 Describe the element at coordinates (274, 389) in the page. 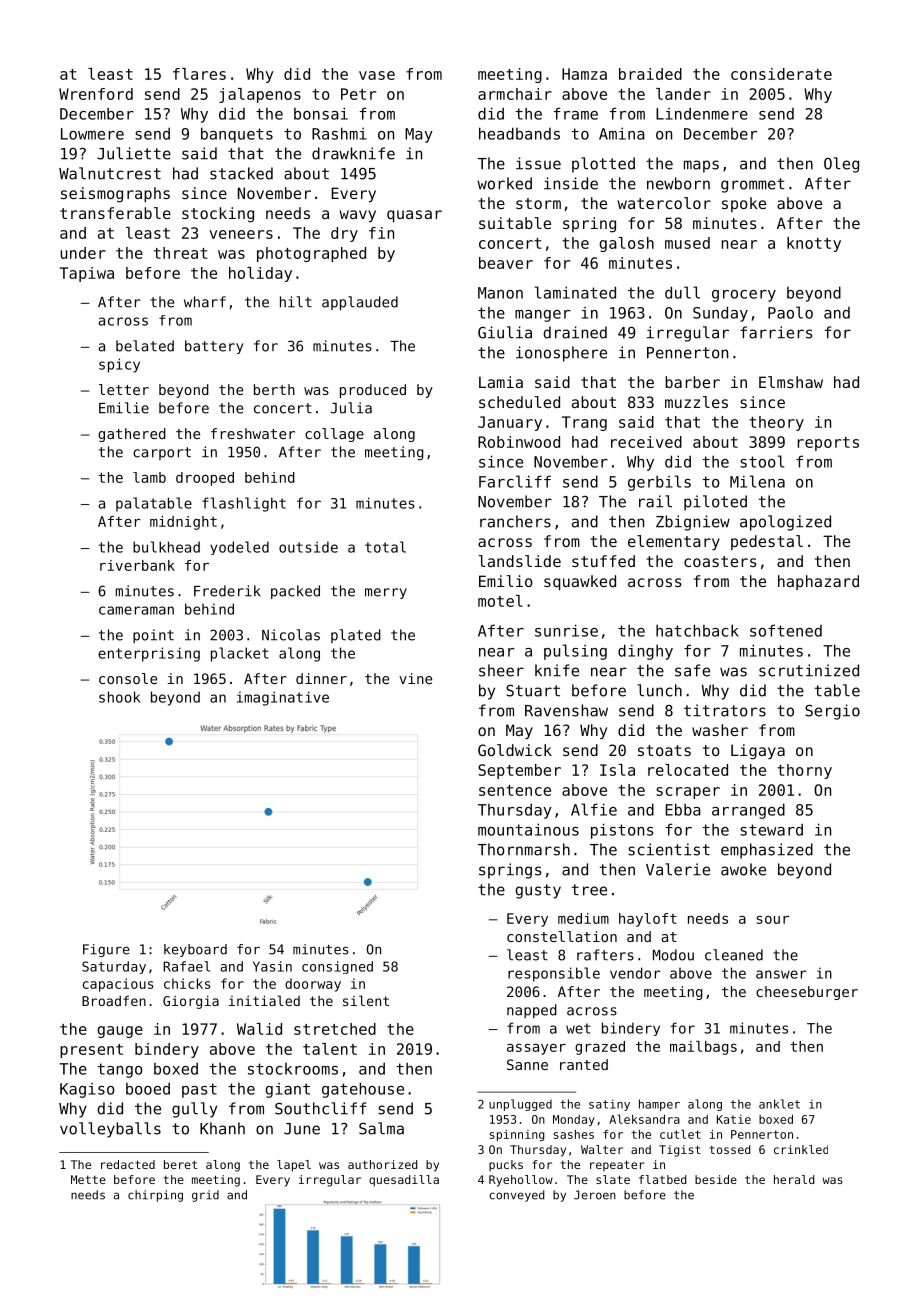

I see `berth` at that location.
